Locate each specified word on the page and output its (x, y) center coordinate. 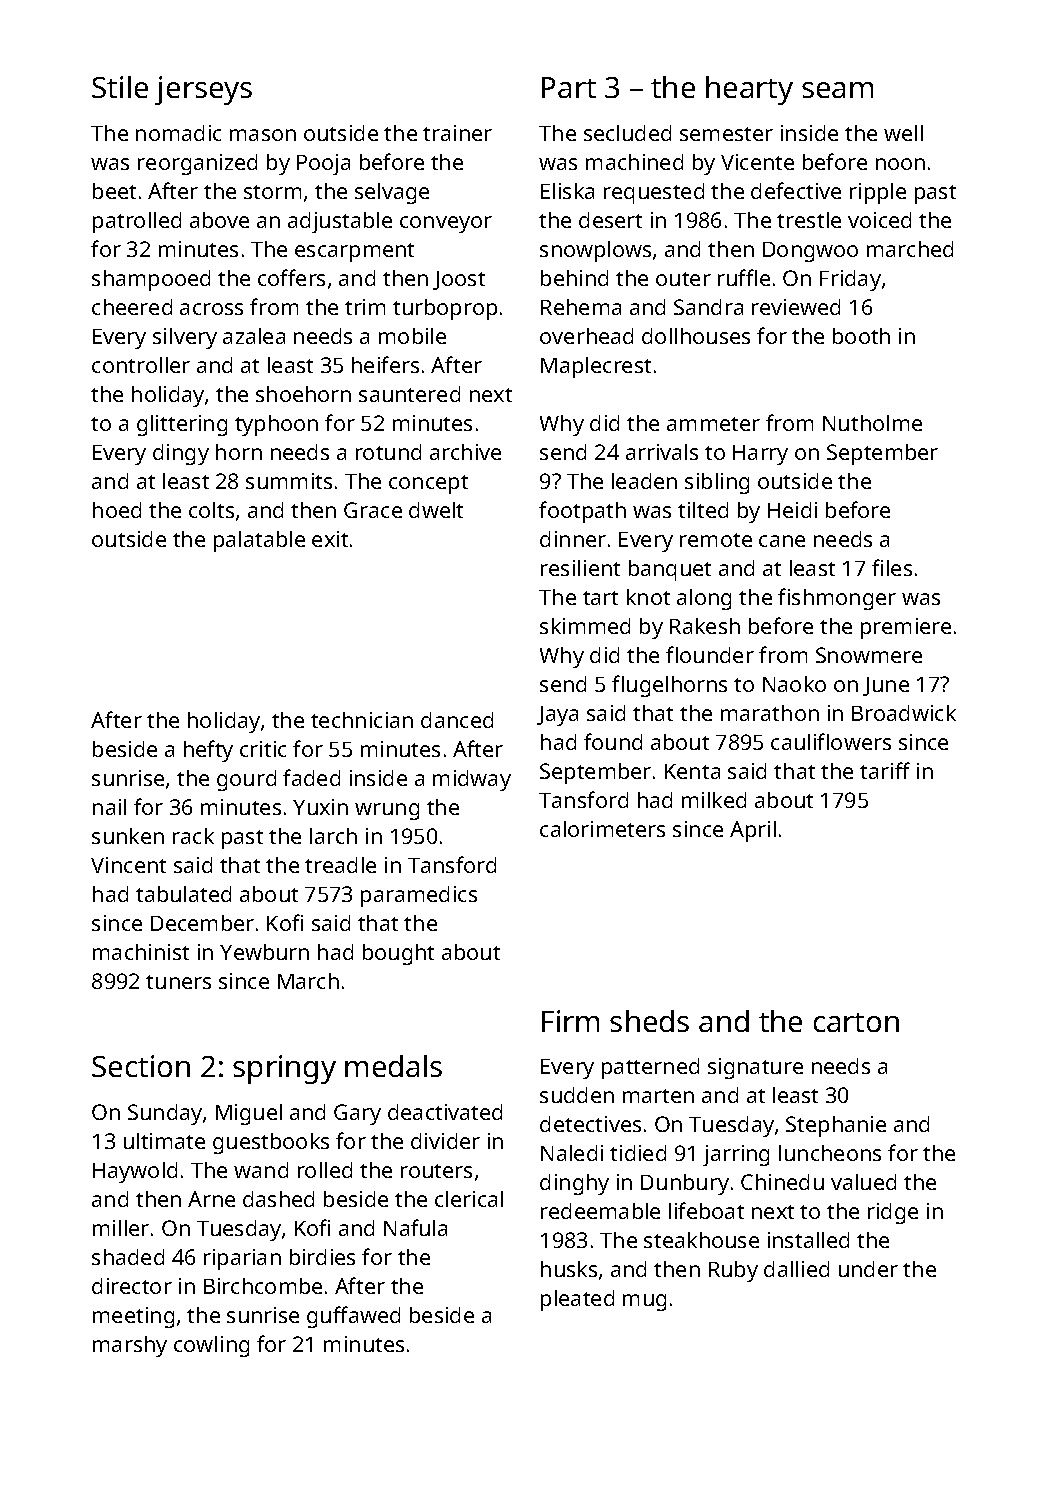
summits (289, 481)
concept (428, 484)
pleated (577, 1300)
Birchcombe (263, 1286)
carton (856, 1022)
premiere (906, 628)
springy (284, 1069)
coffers (291, 277)
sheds (649, 1021)
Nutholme (872, 423)
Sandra (708, 307)
